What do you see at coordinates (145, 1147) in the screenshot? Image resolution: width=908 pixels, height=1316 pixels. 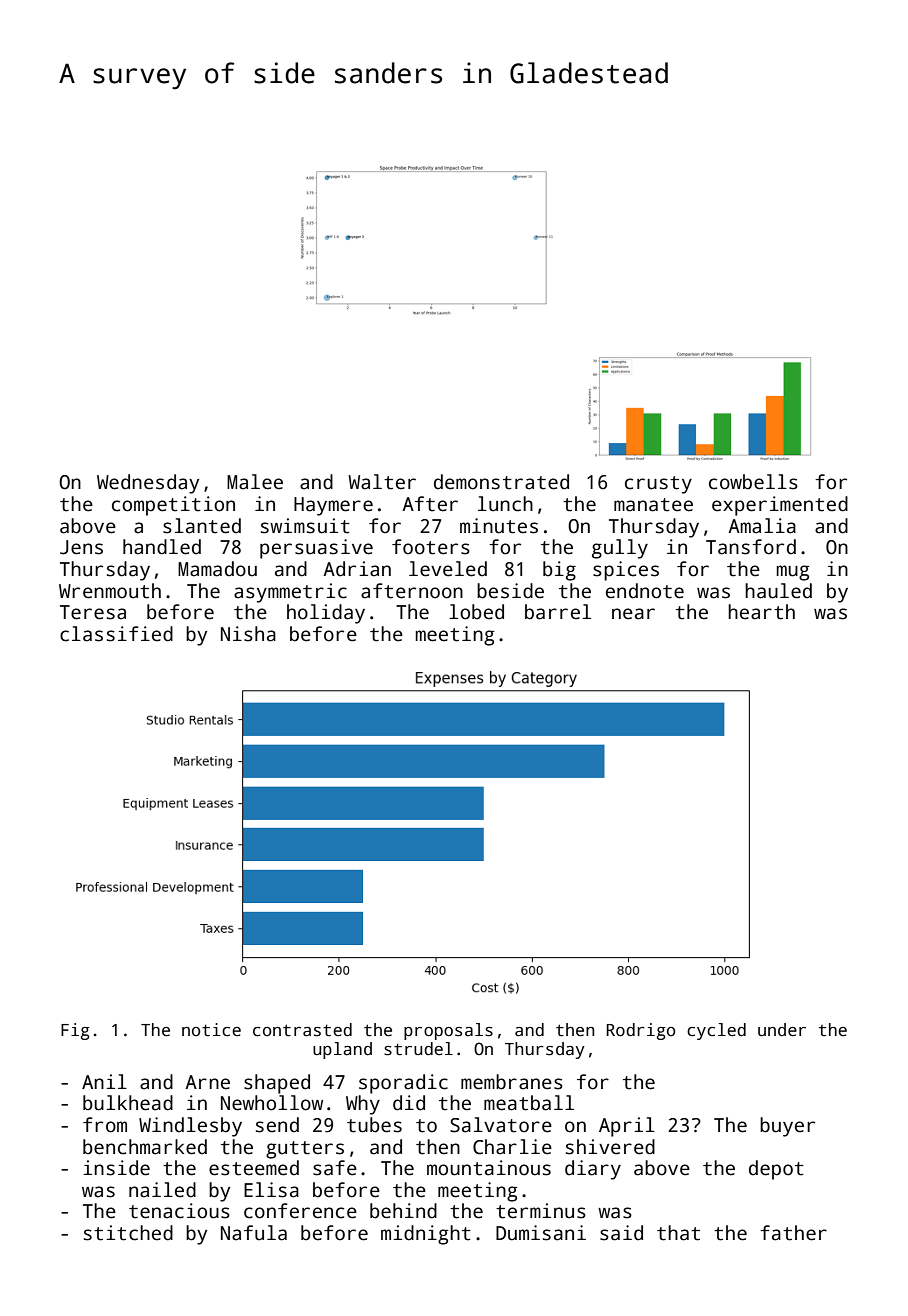 I see `benchmarked` at bounding box center [145, 1147].
